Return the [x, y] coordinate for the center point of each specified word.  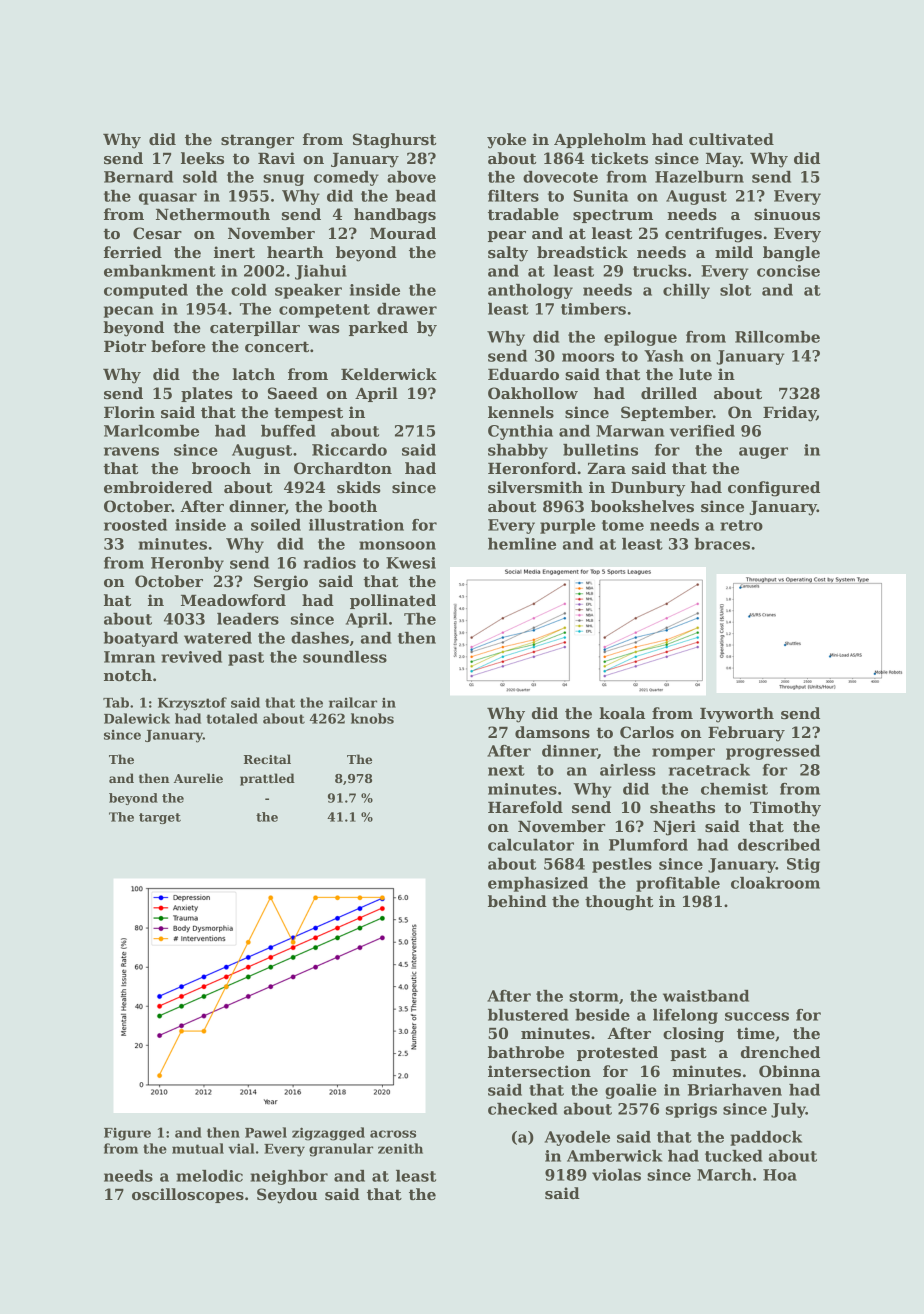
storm [594, 996]
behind [517, 901]
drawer [407, 309]
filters [513, 196]
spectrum [613, 216]
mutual [198, 1148]
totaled [232, 718]
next [506, 770]
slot [735, 290]
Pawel [266, 1132]
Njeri [674, 828]
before [178, 346]
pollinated [393, 601]
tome [623, 525]
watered [218, 638]
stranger [257, 141]
